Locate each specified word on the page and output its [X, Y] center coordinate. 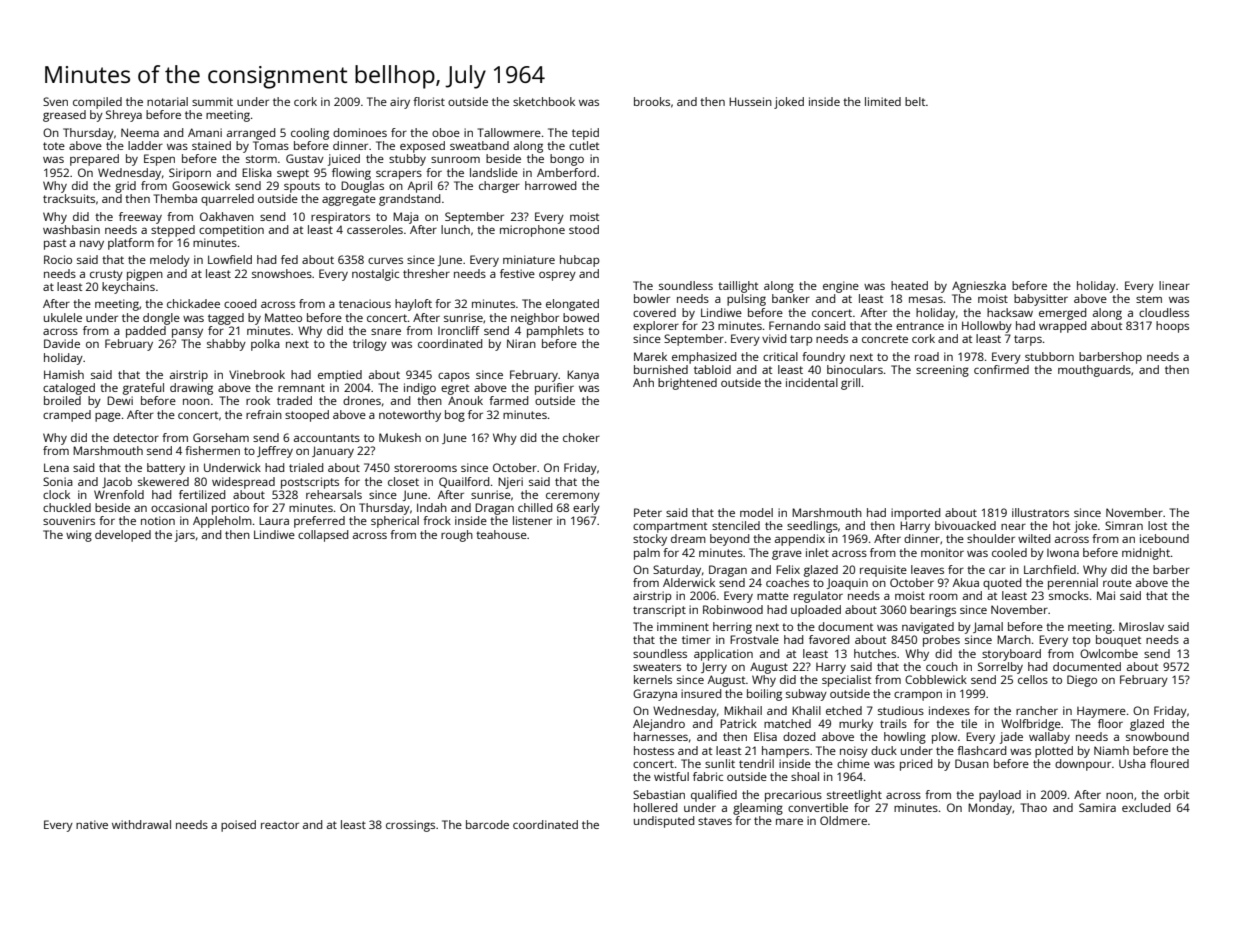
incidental [812, 382]
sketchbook [544, 101]
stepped [173, 231]
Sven [55, 101]
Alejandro [659, 725]
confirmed [1001, 369]
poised [238, 826]
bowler [652, 298]
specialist [846, 681]
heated [909, 285]
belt [915, 101]
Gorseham [221, 437]
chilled [535, 507]
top [1081, 641]
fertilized [202, 494]
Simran [1124, 525]
